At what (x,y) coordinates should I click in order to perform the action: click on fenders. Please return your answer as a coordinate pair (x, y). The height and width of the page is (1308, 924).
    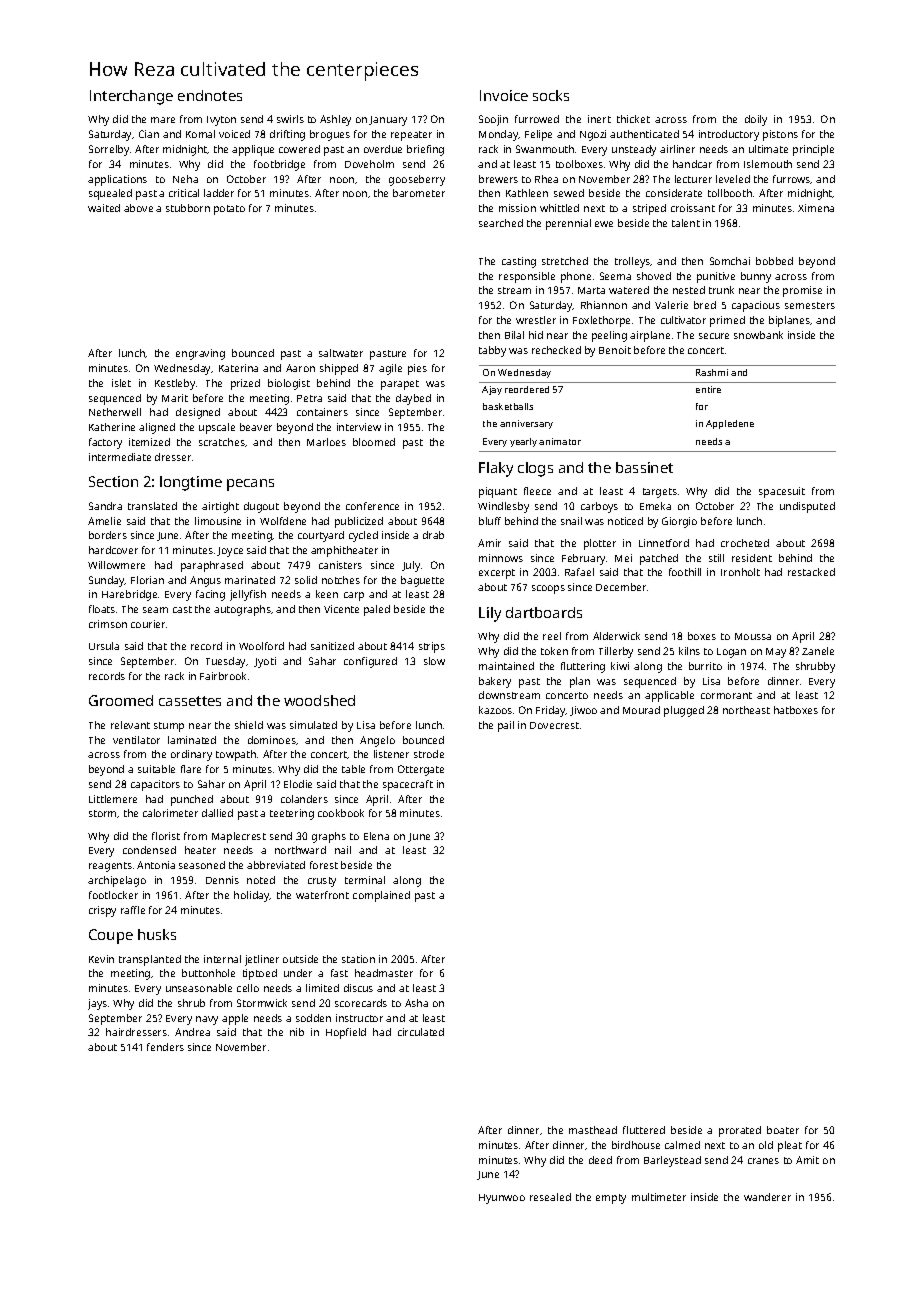
    Looking at the image, I should click on (165, 1047).
